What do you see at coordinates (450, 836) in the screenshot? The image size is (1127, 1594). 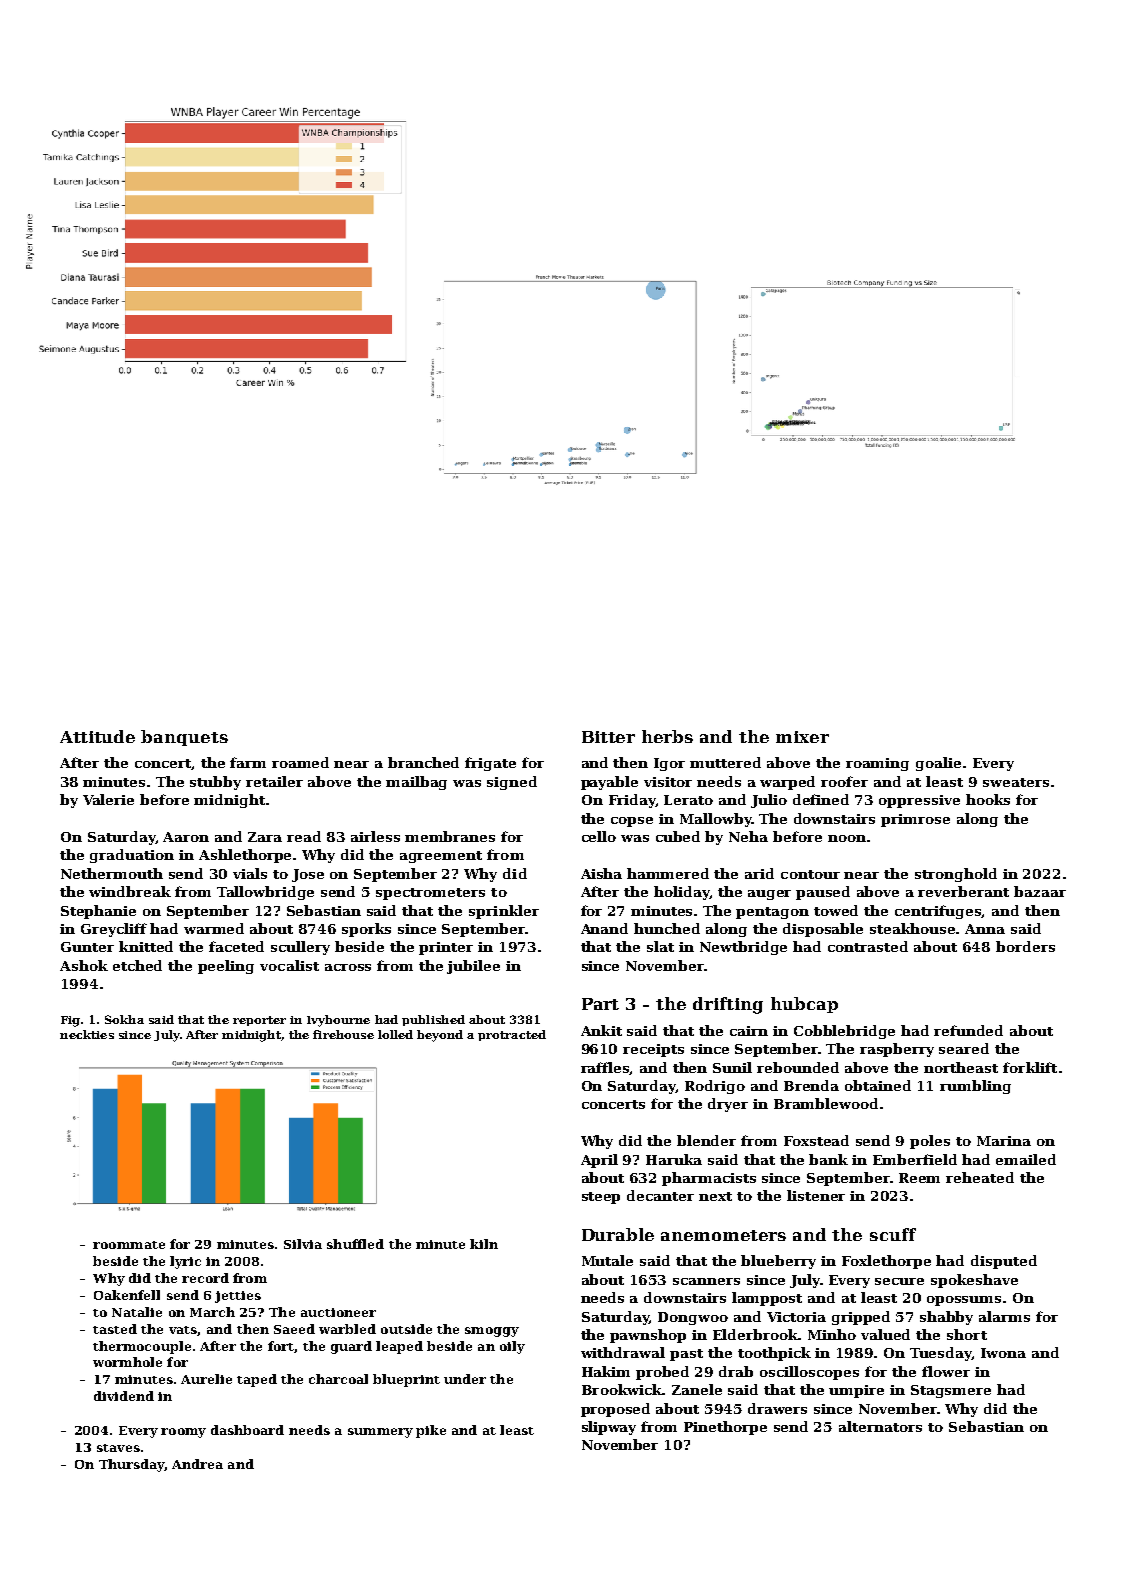 I see `membranes` at bounding box center [450, 836].
